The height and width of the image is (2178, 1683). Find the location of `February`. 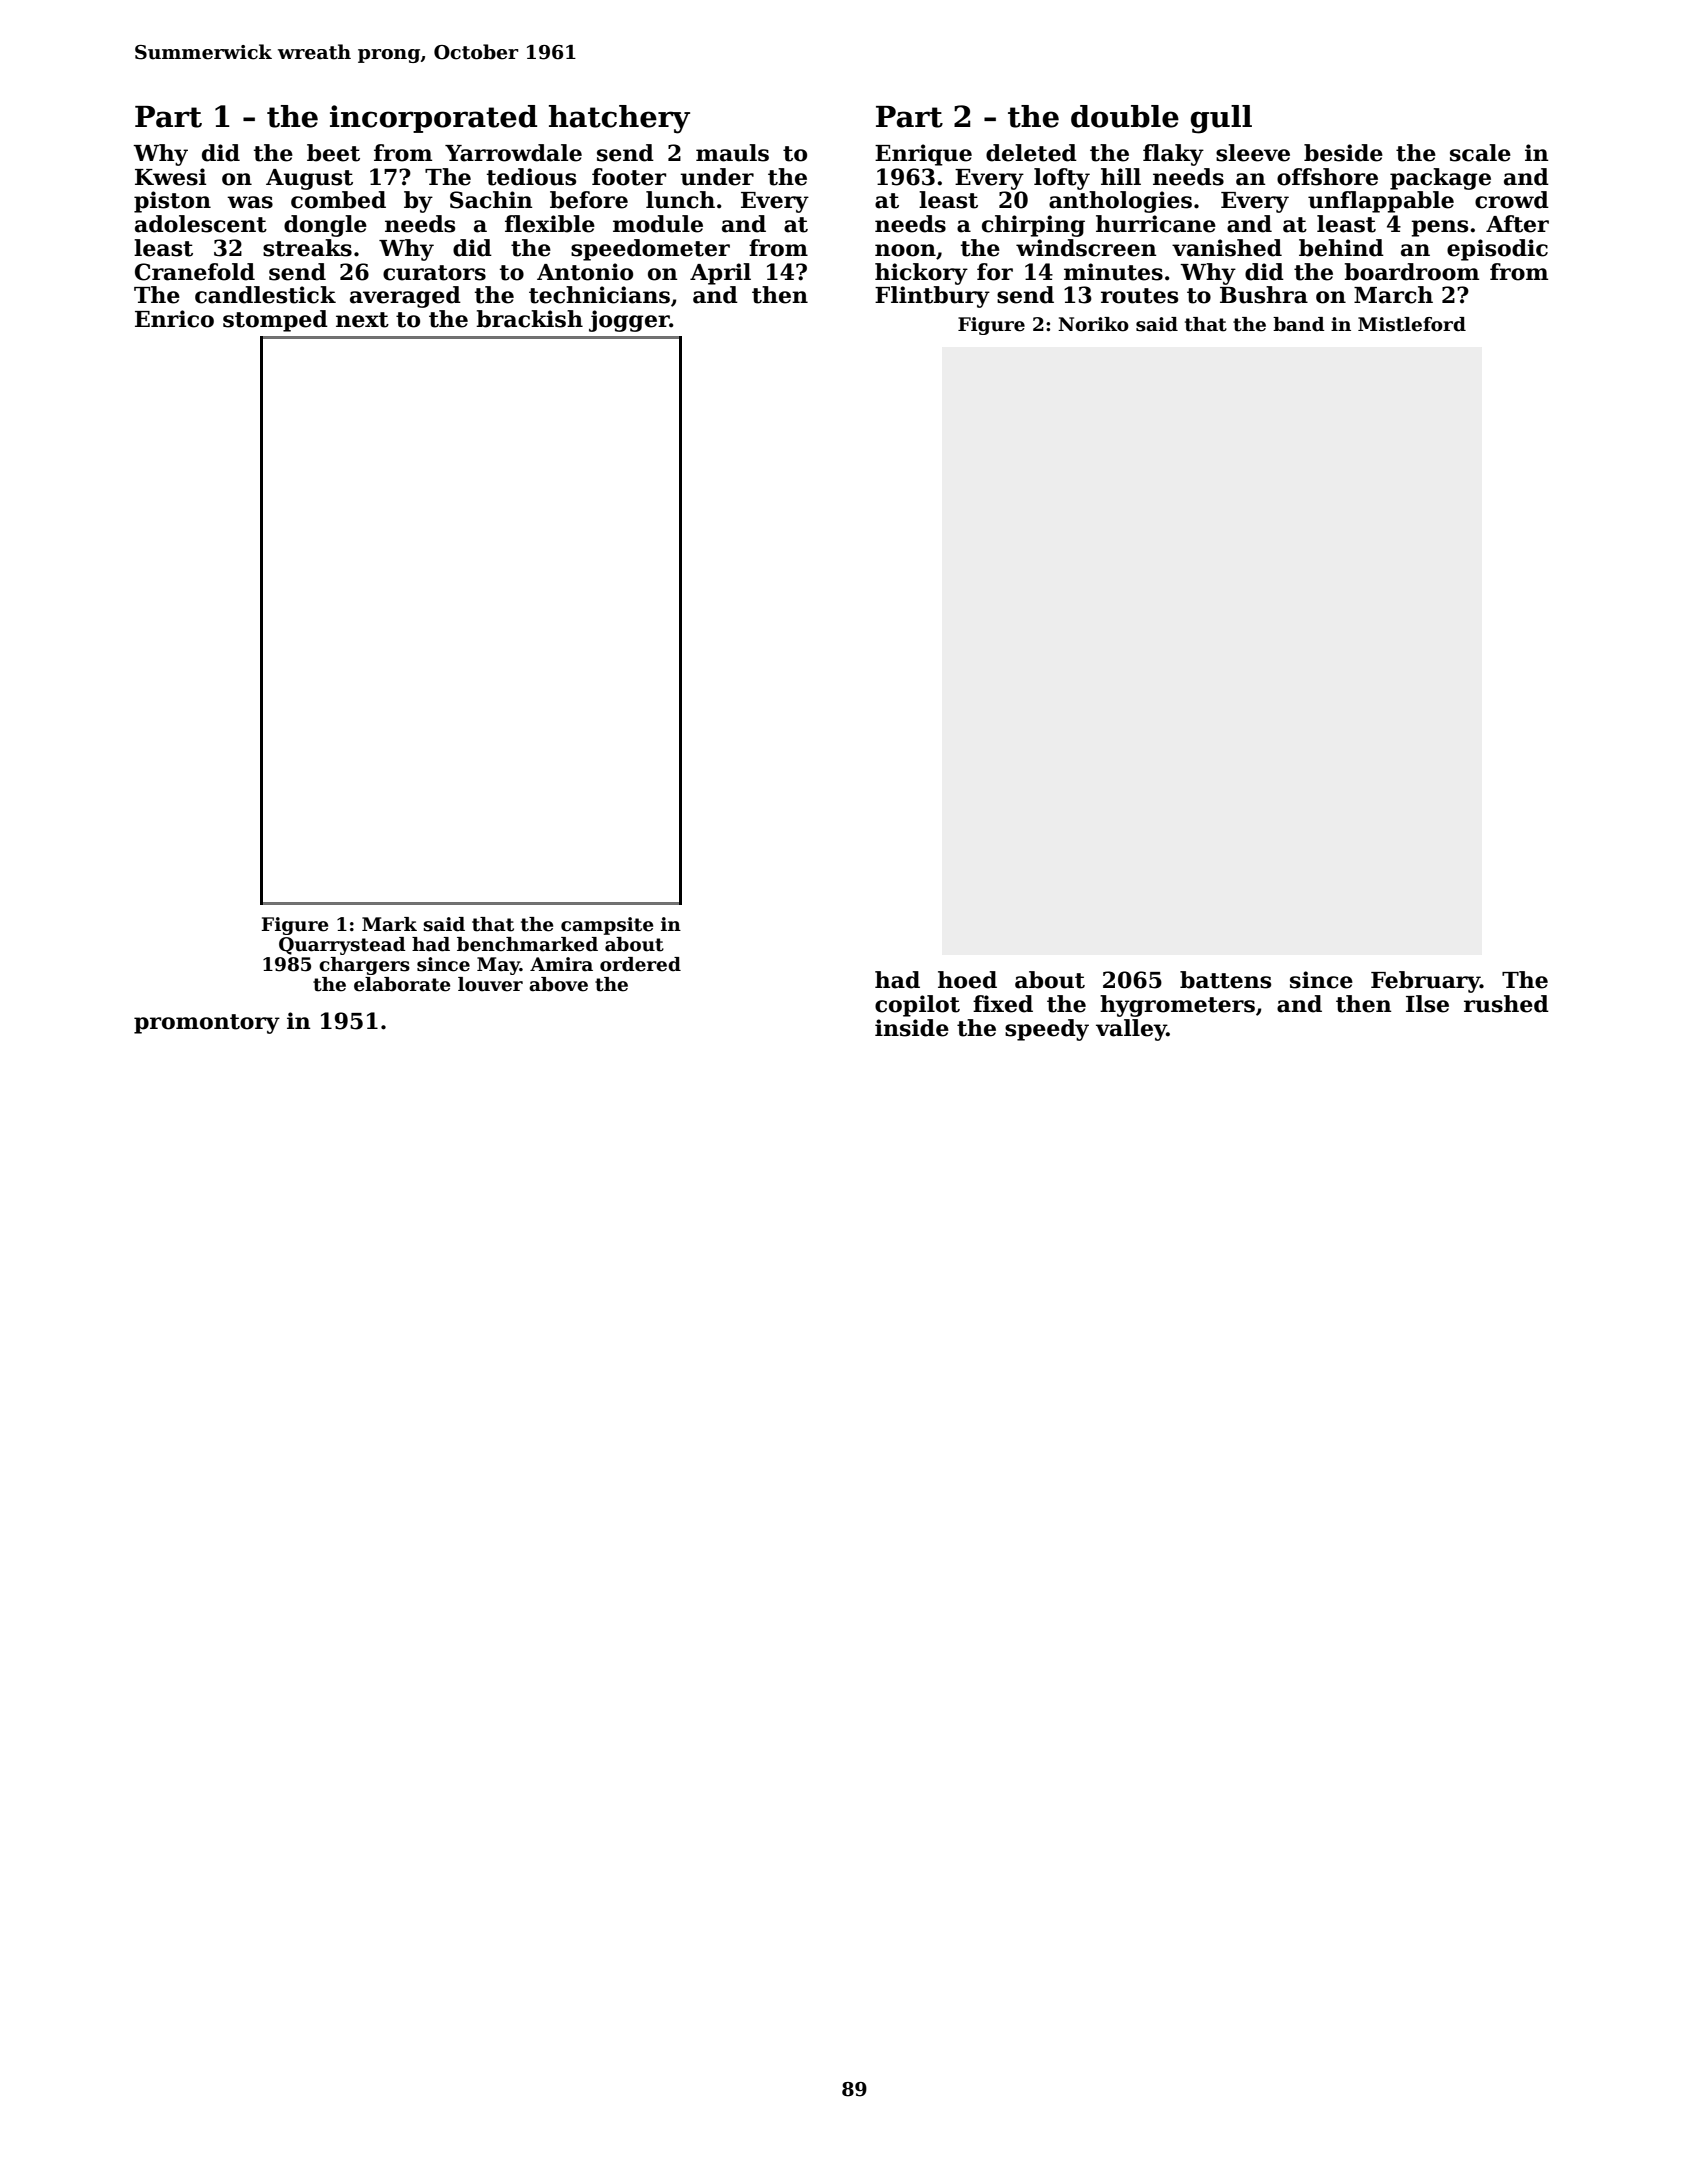

February is located at coordinates (1425, 982).
